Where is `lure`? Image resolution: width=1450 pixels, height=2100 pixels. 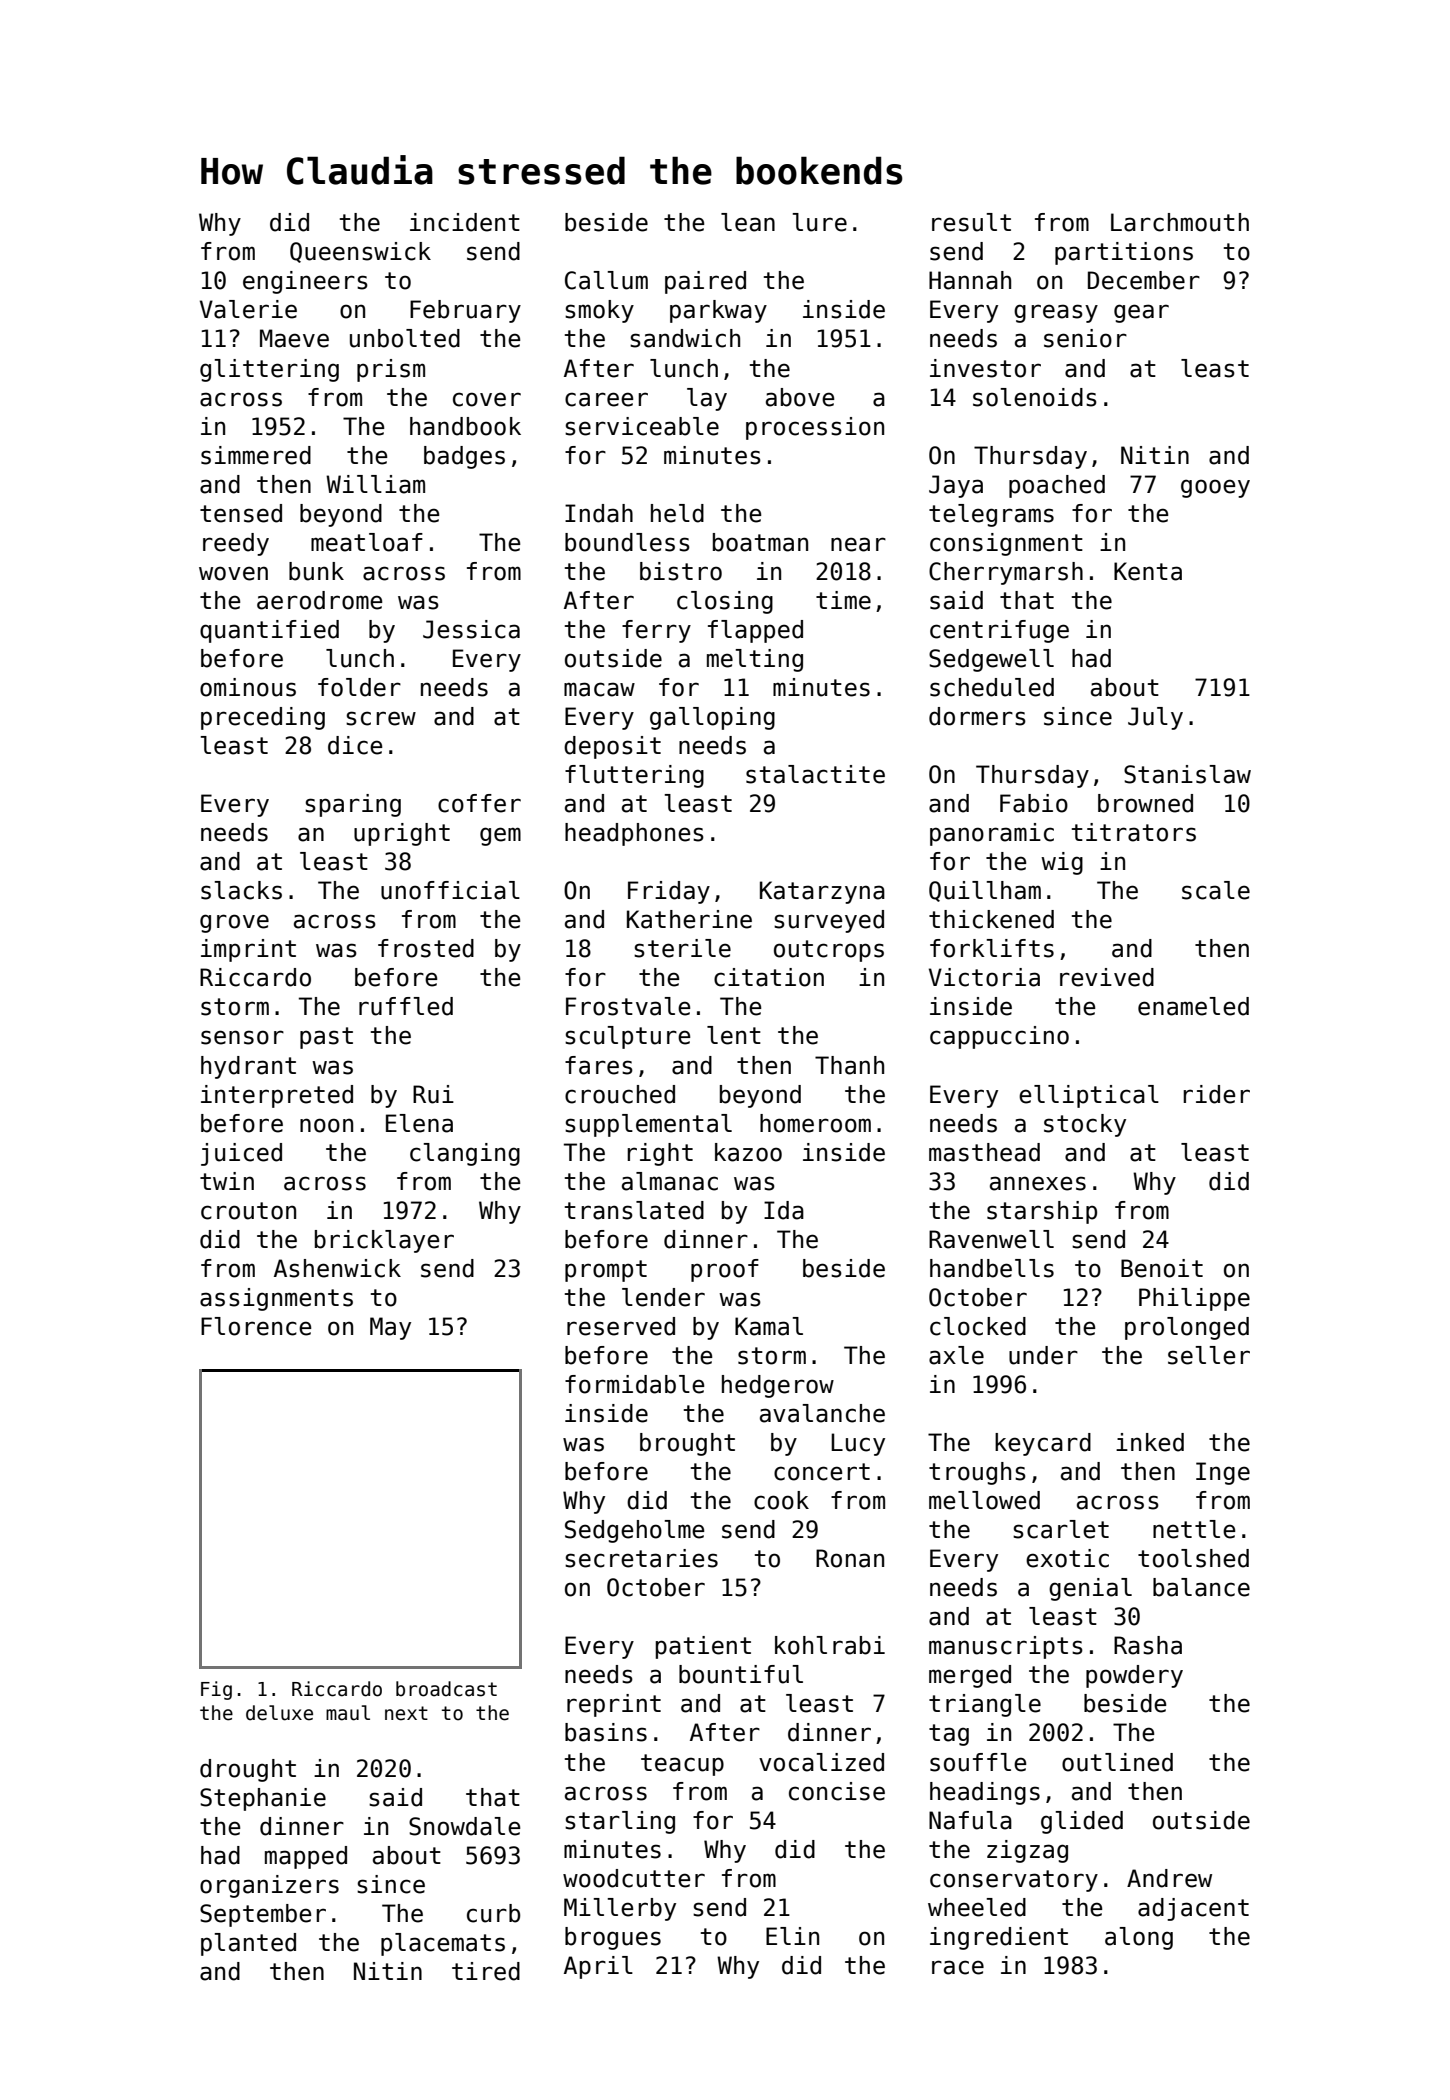
lure is located at coordinates (819, 222).
